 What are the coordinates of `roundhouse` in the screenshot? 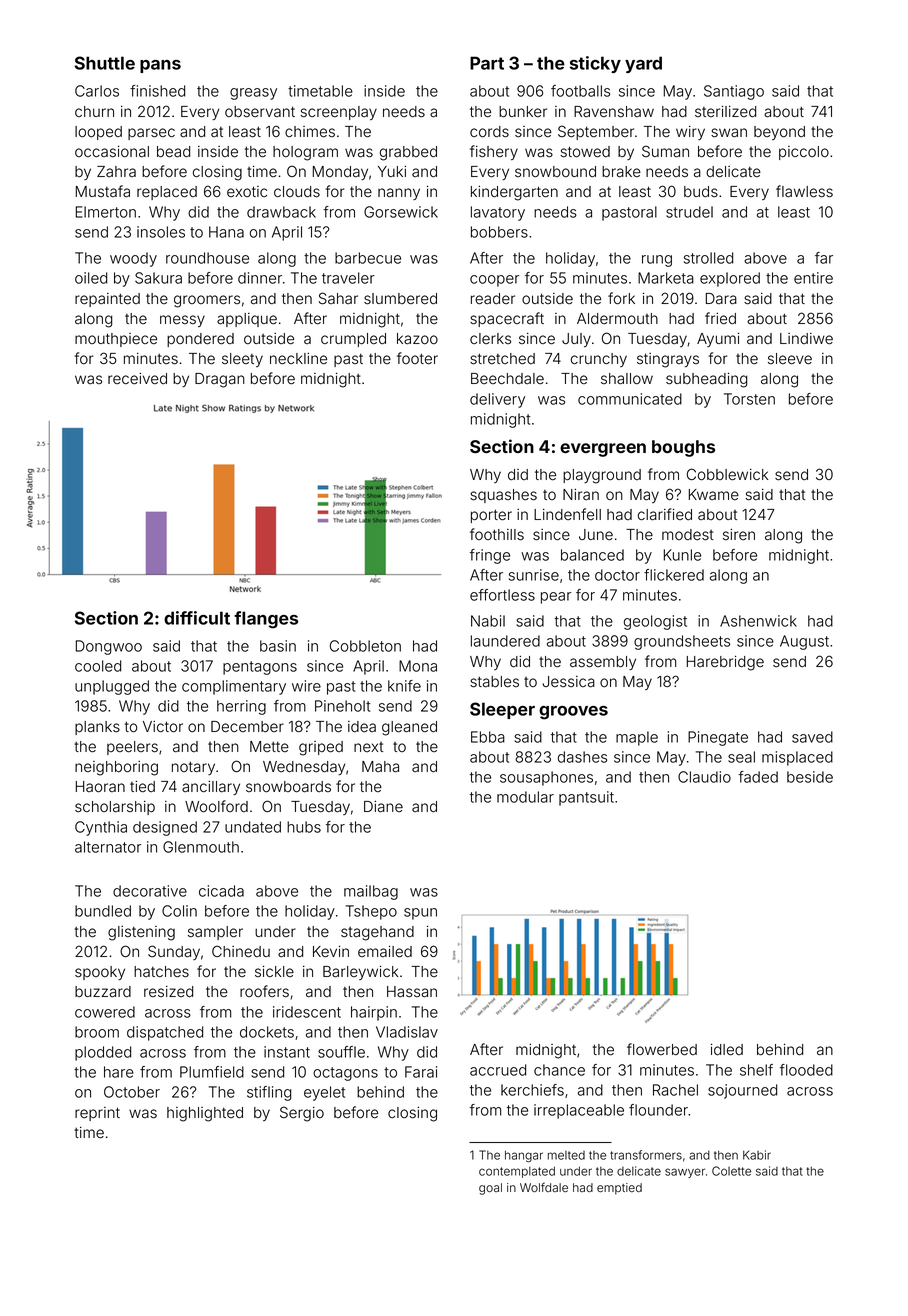 It's located at (207, 258).
